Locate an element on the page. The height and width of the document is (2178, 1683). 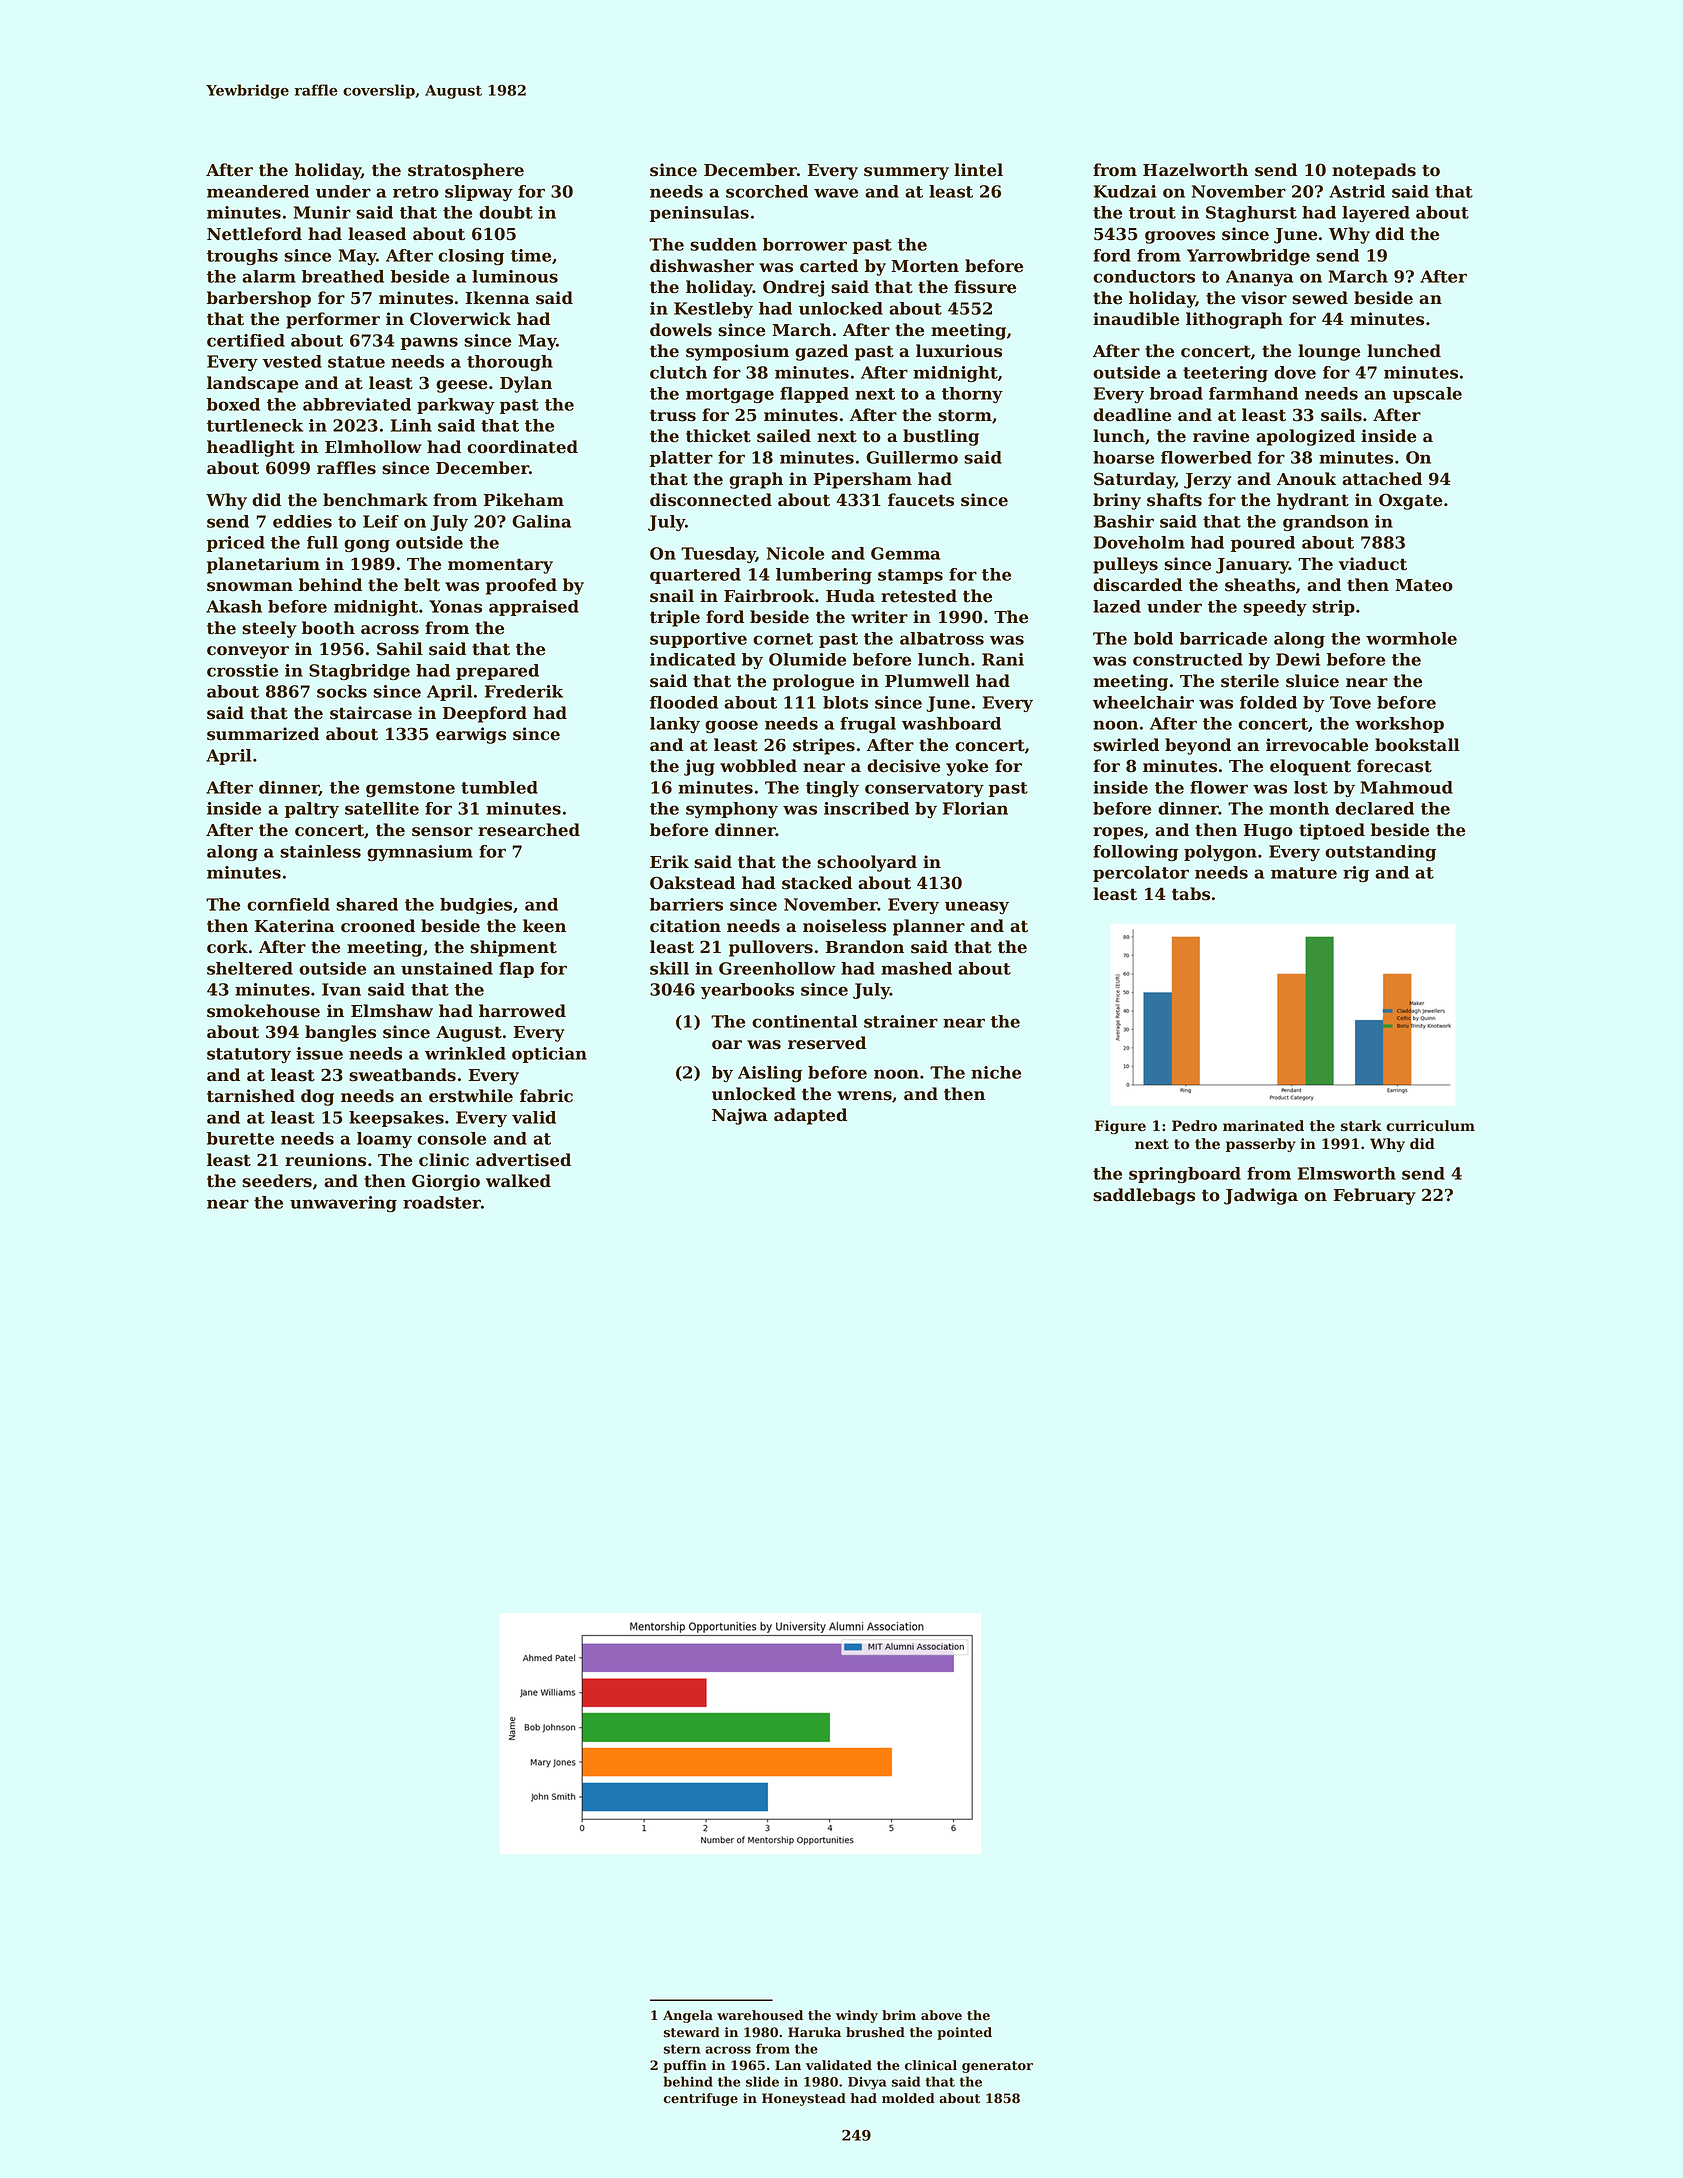
stern is located at coordinates (682, 2049).
